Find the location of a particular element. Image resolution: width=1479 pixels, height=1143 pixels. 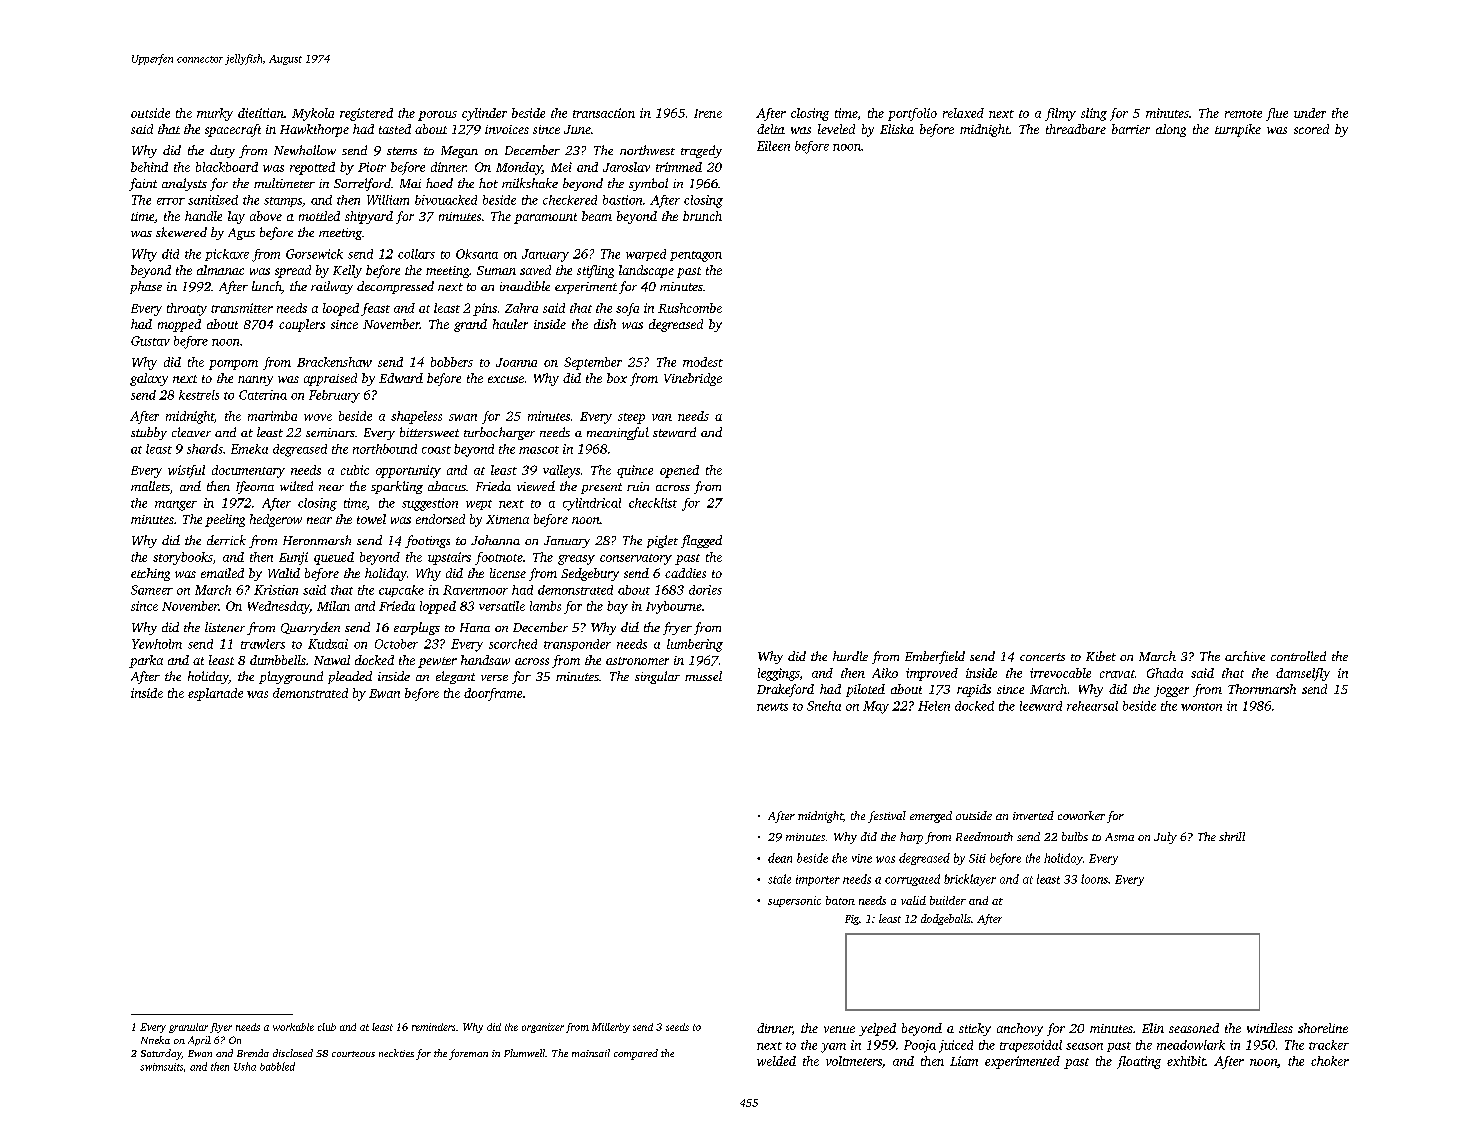

controlled is located at coordinates (1298, 656).
